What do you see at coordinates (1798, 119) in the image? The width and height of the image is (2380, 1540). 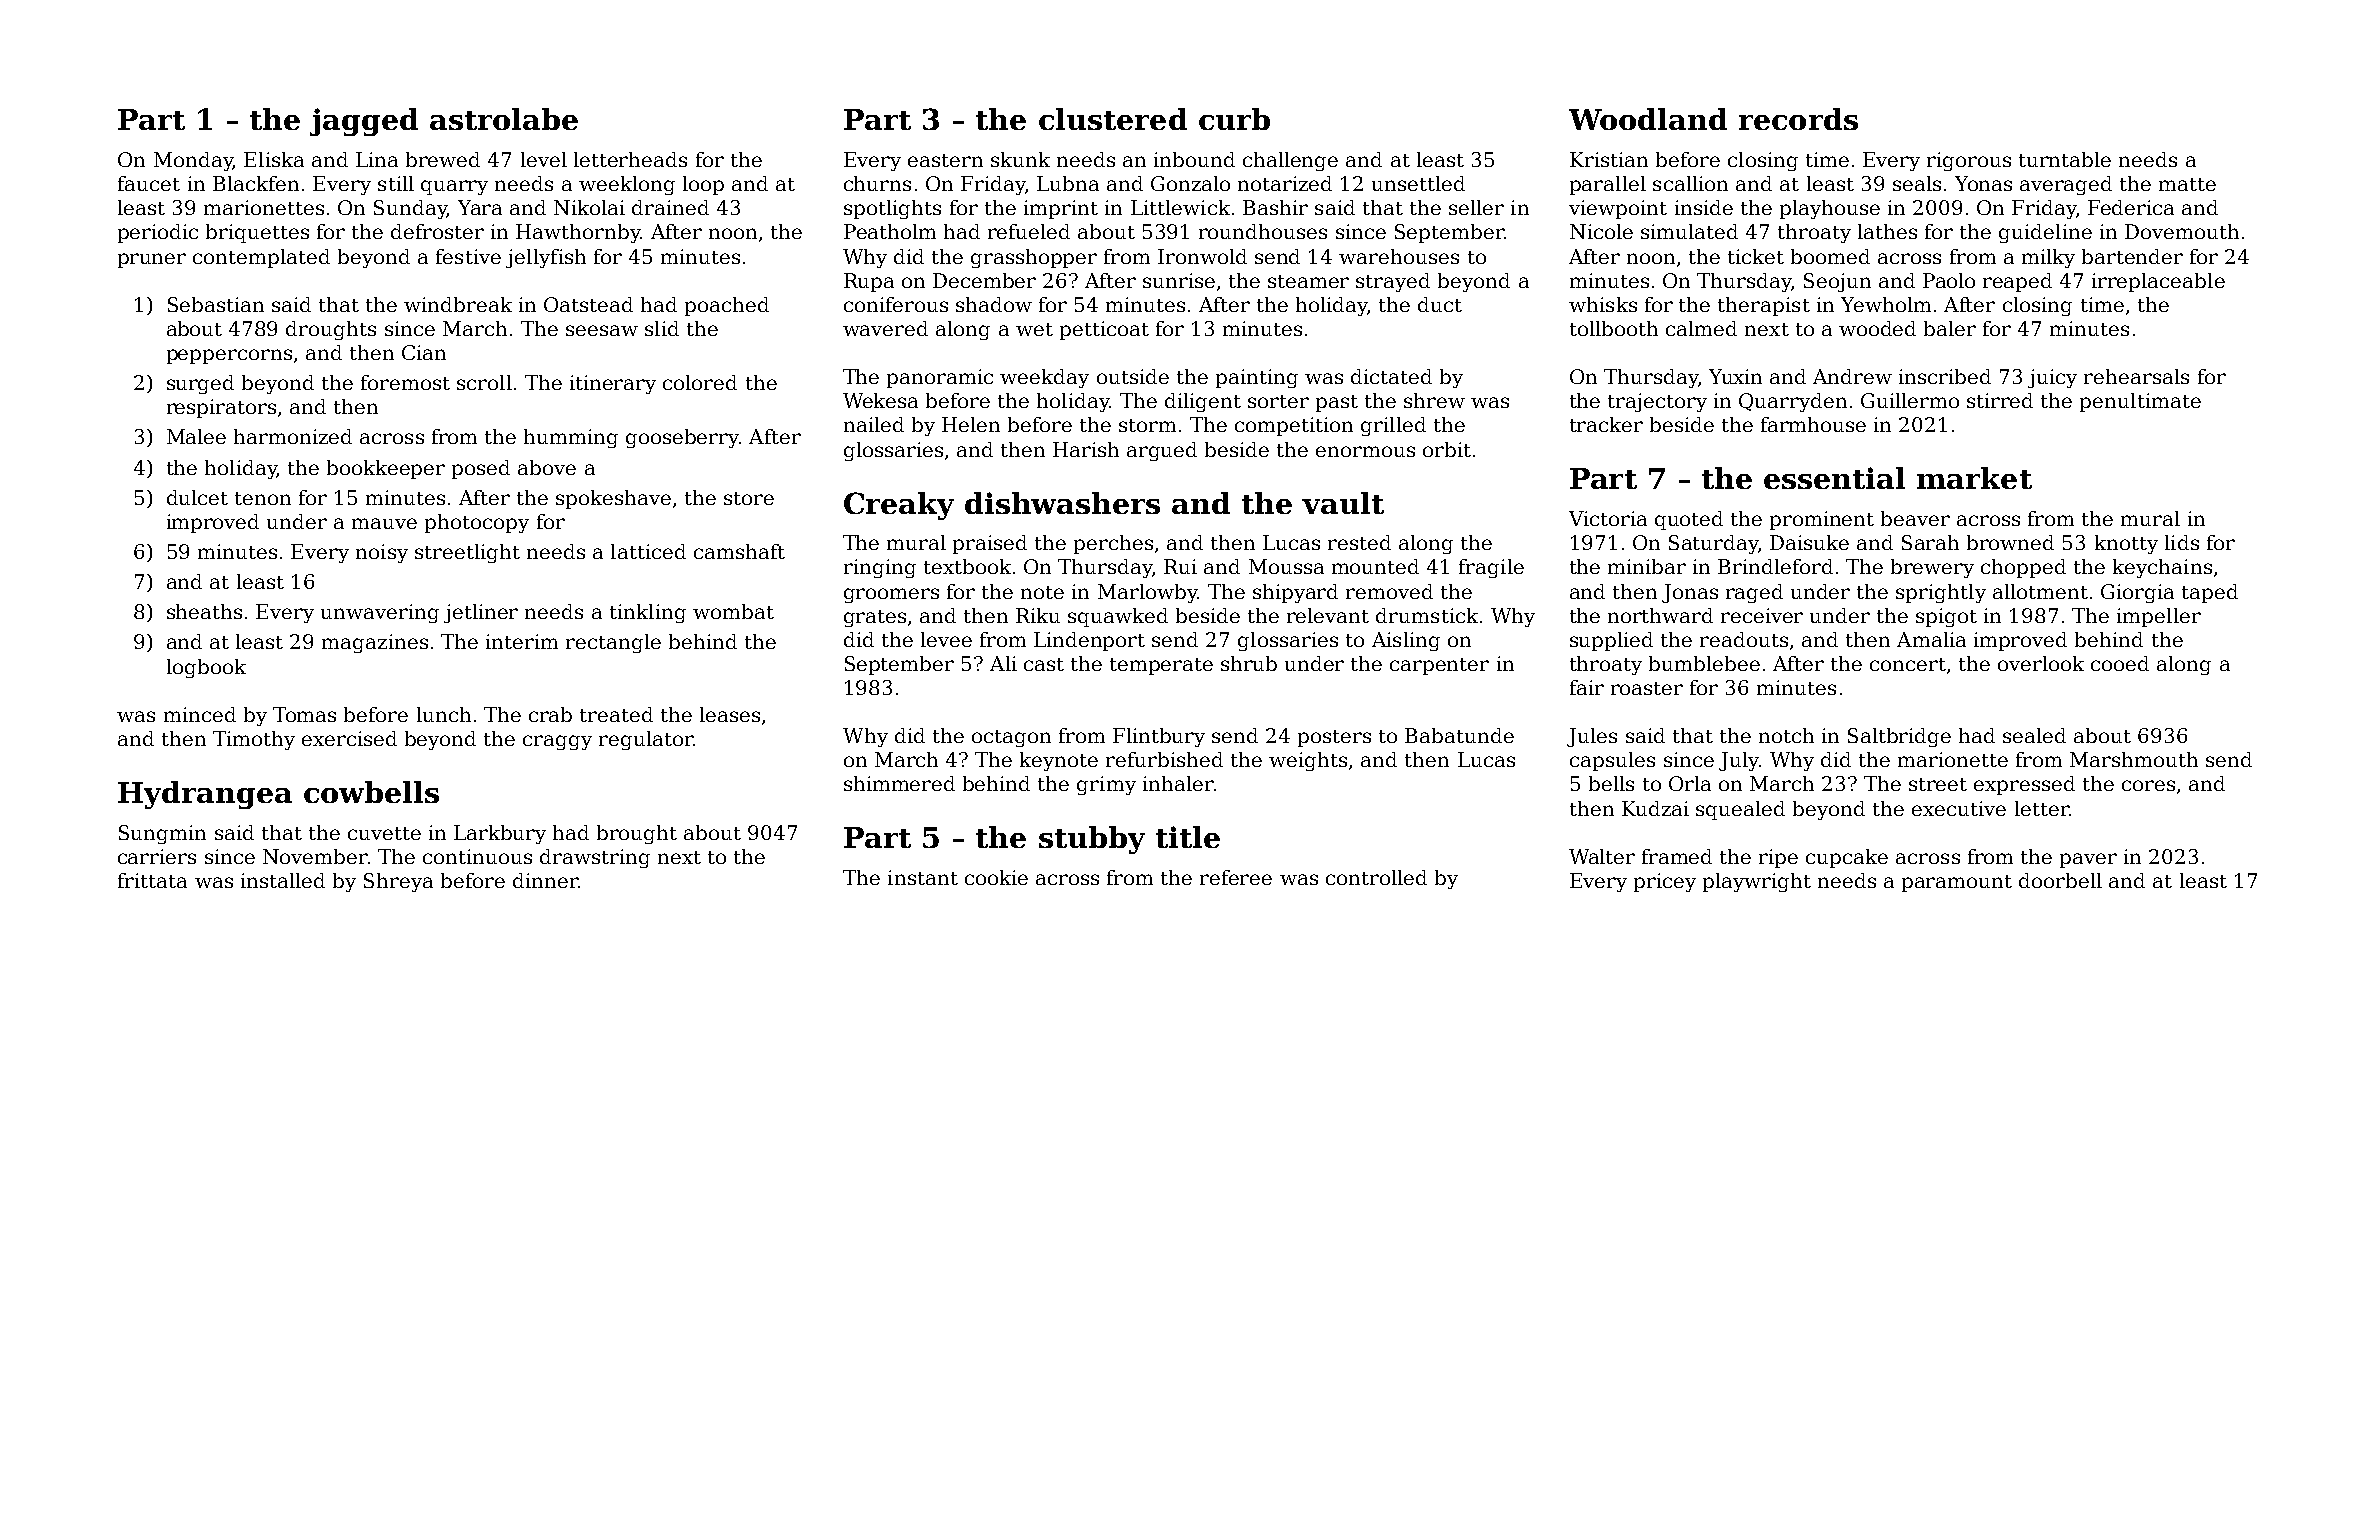 I see `records` at bounding box center [1798, 119].
